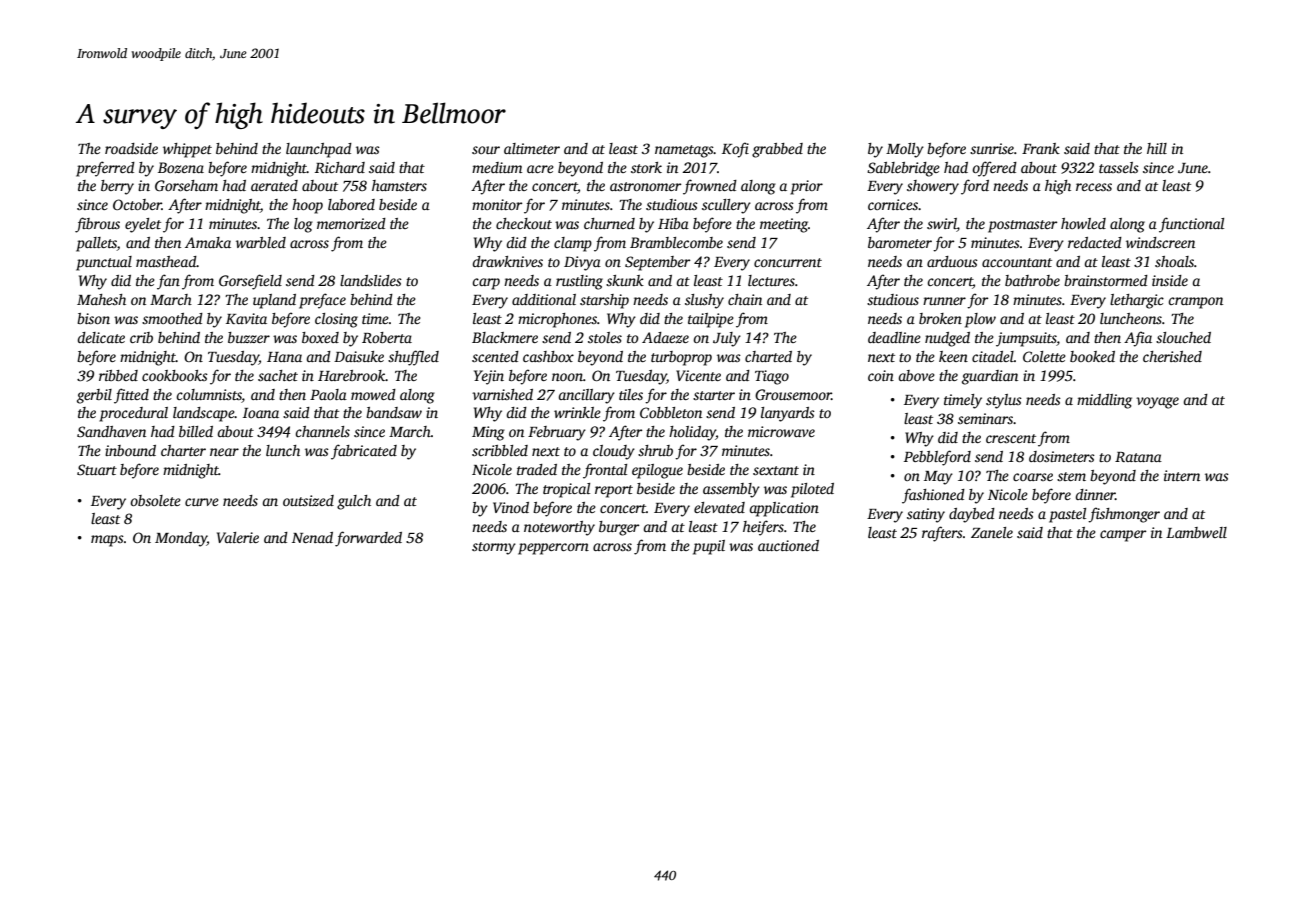 The width and height of the screenshot is (1308, 924). Describe the element at coordinates (1182, 475) in the screenshot. I see `intern` at that location.
